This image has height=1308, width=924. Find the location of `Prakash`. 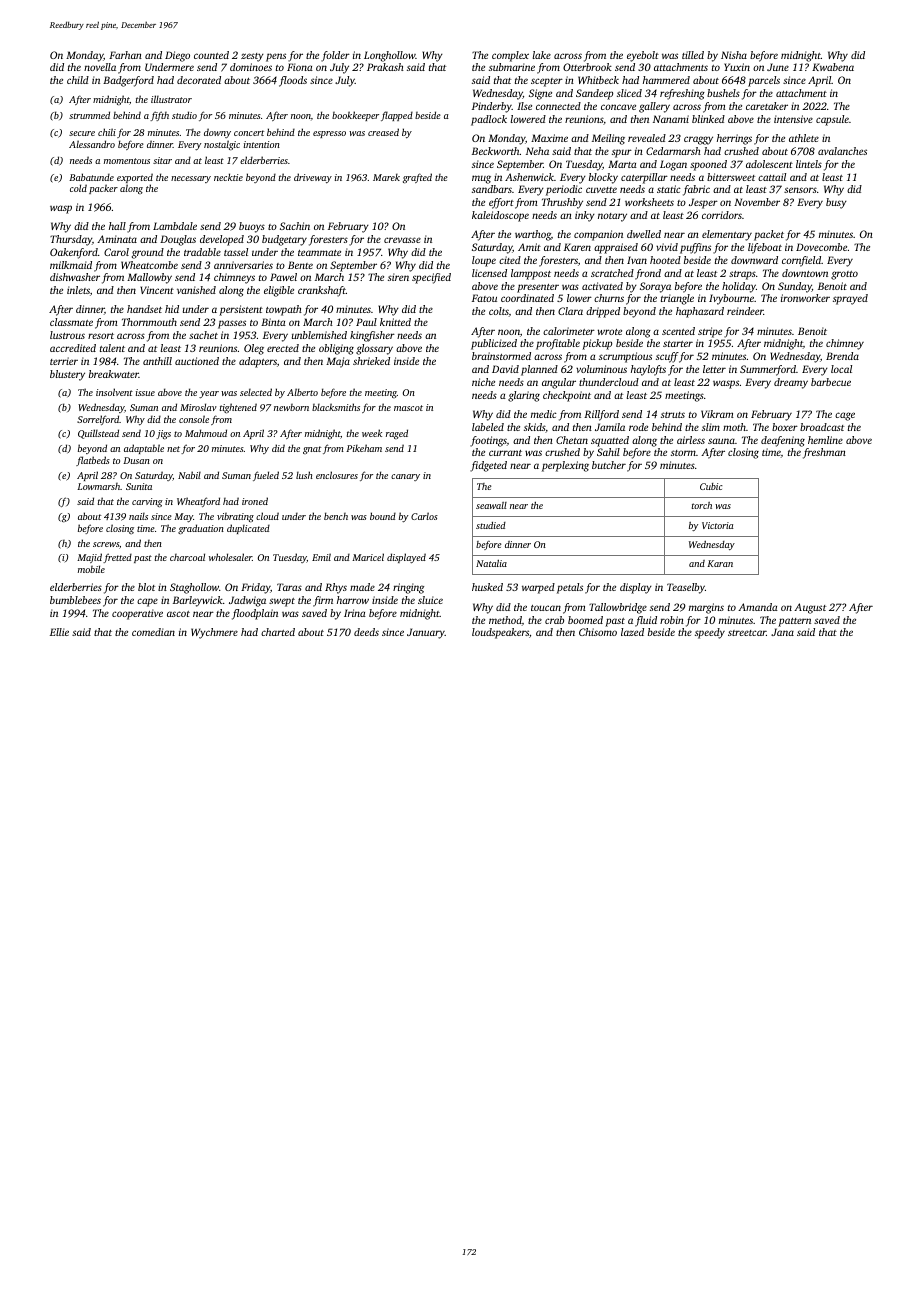

Prakash is located at coordinates (385, 67).
